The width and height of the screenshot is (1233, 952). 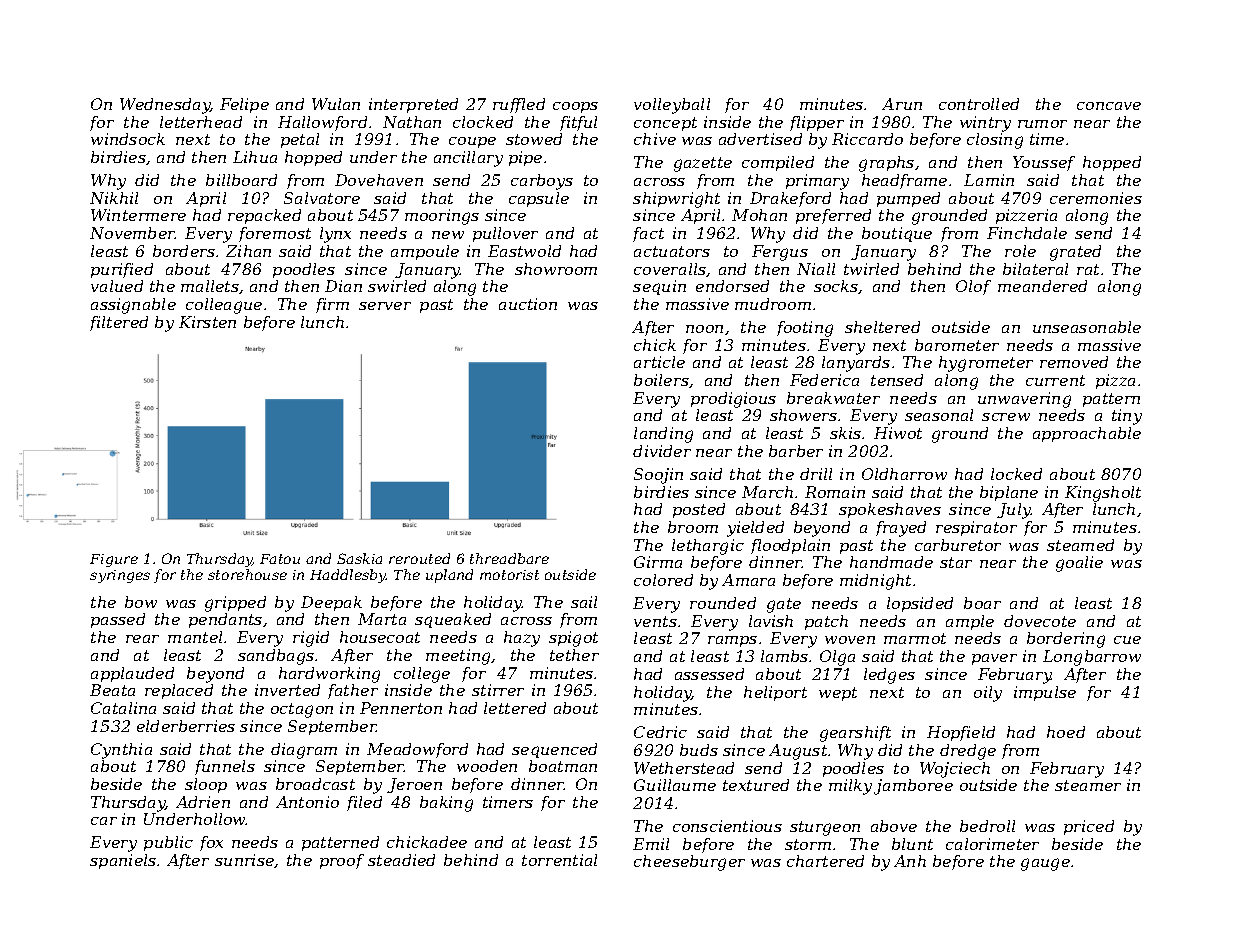 What do you see at coordinates (1109, 106) in the screenshot?
I see `concave` at bounding box center [1109, 106].
